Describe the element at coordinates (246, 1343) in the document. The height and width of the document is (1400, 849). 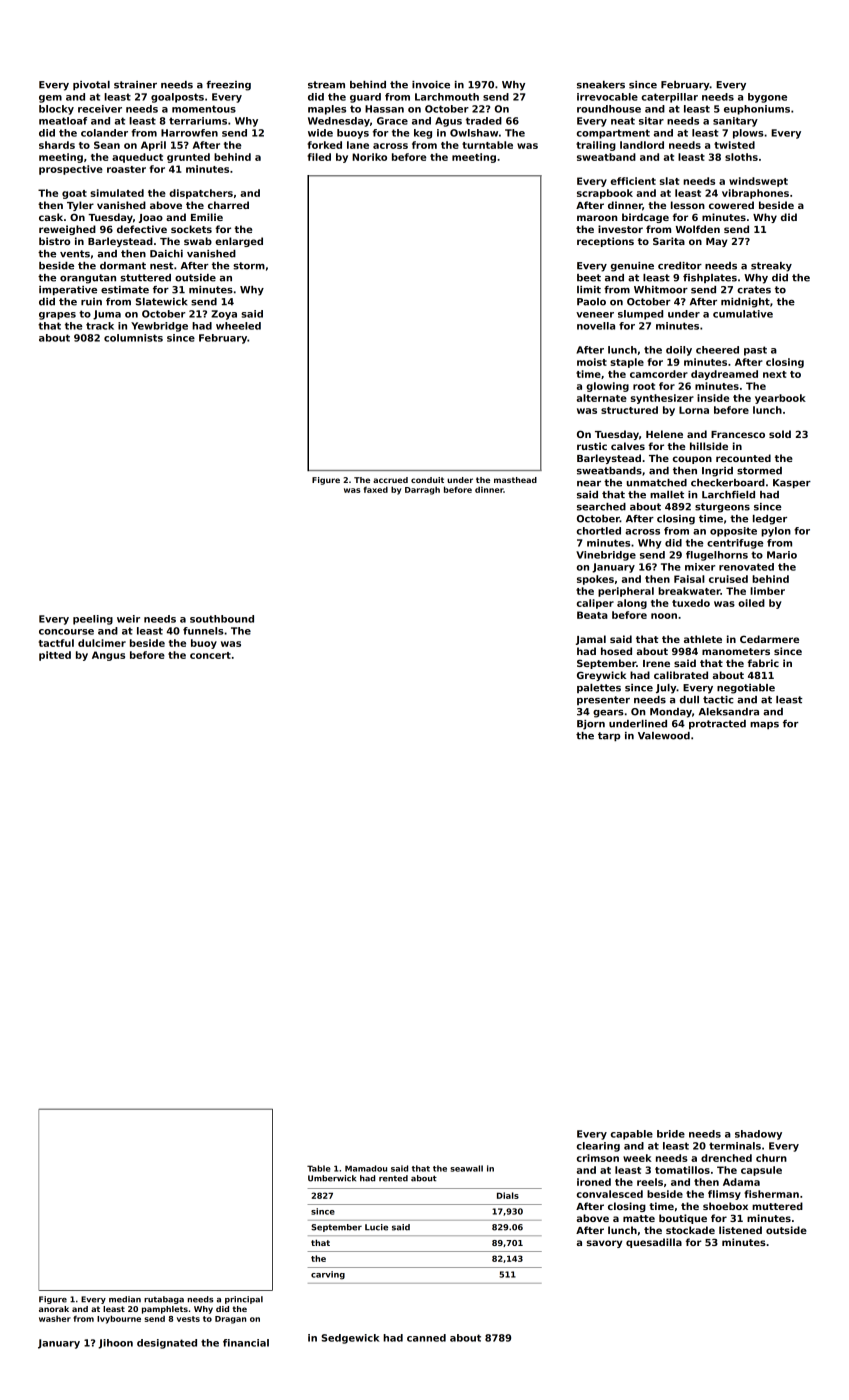
I see `financial` at that location.
